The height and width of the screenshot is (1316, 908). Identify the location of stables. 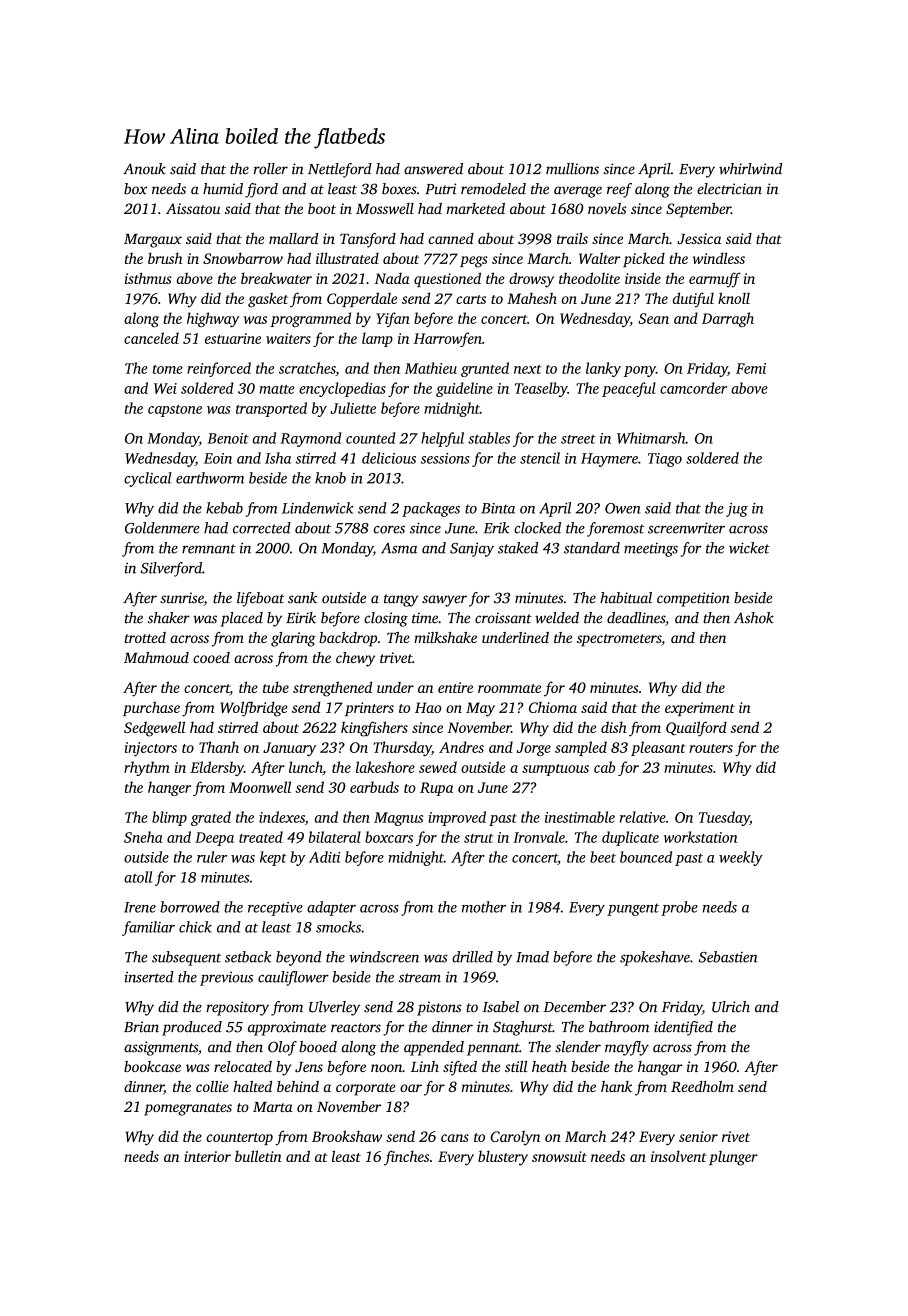
(489, 438).
